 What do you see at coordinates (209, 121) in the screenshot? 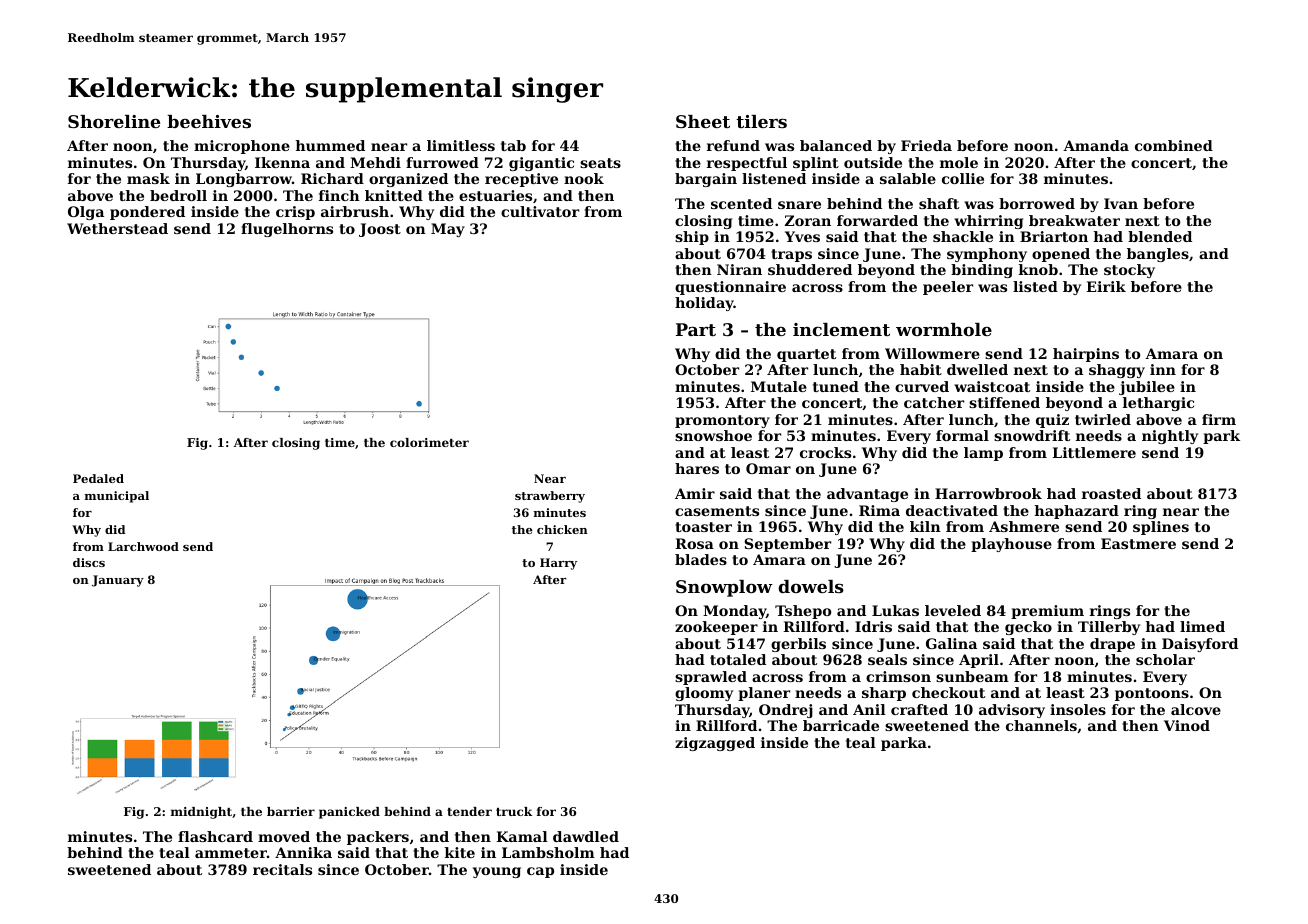
I see `beehives` at bounding box center [209, 121].
